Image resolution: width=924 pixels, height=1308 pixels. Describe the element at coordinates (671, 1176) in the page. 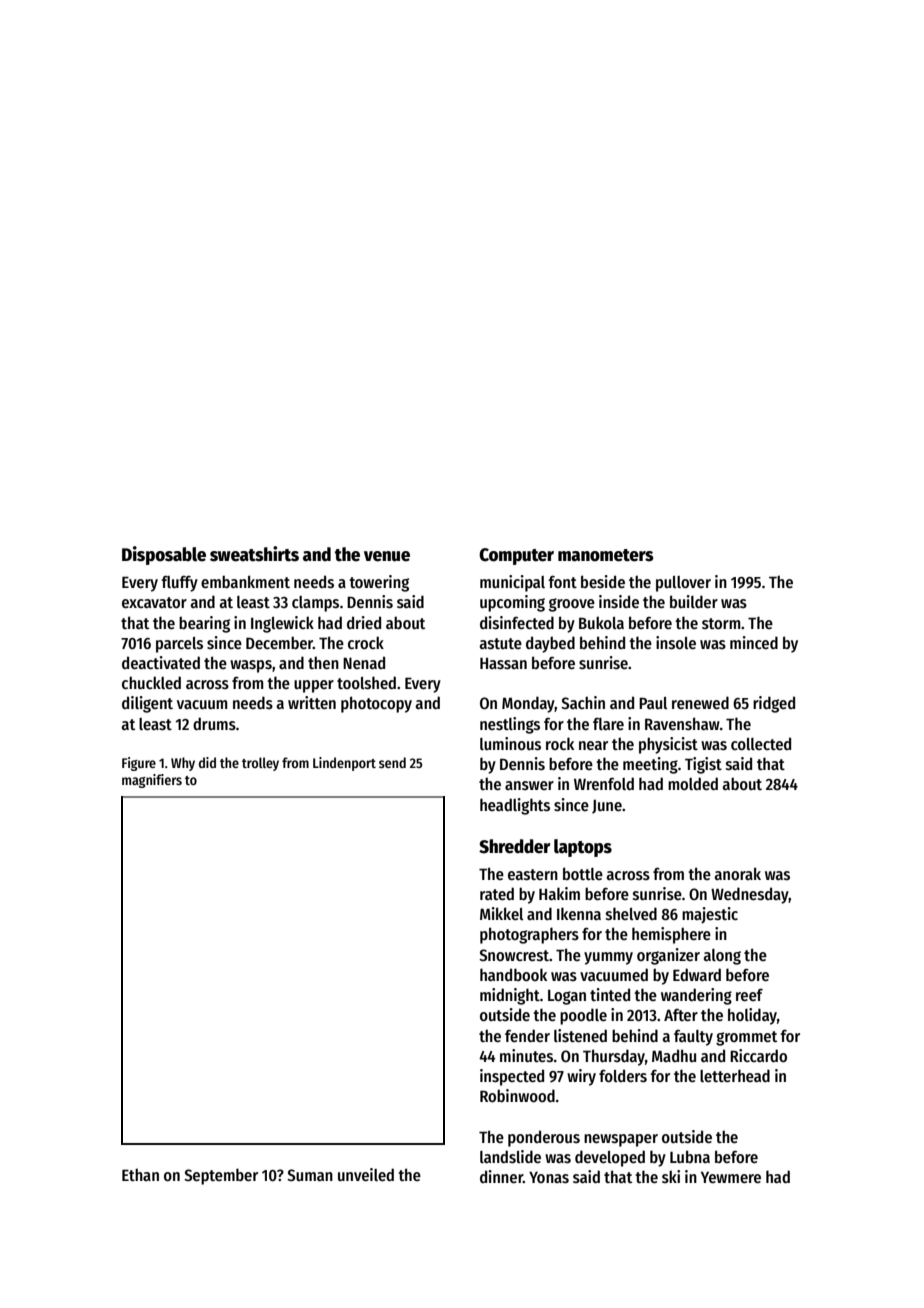

I see `ski` at that location.
